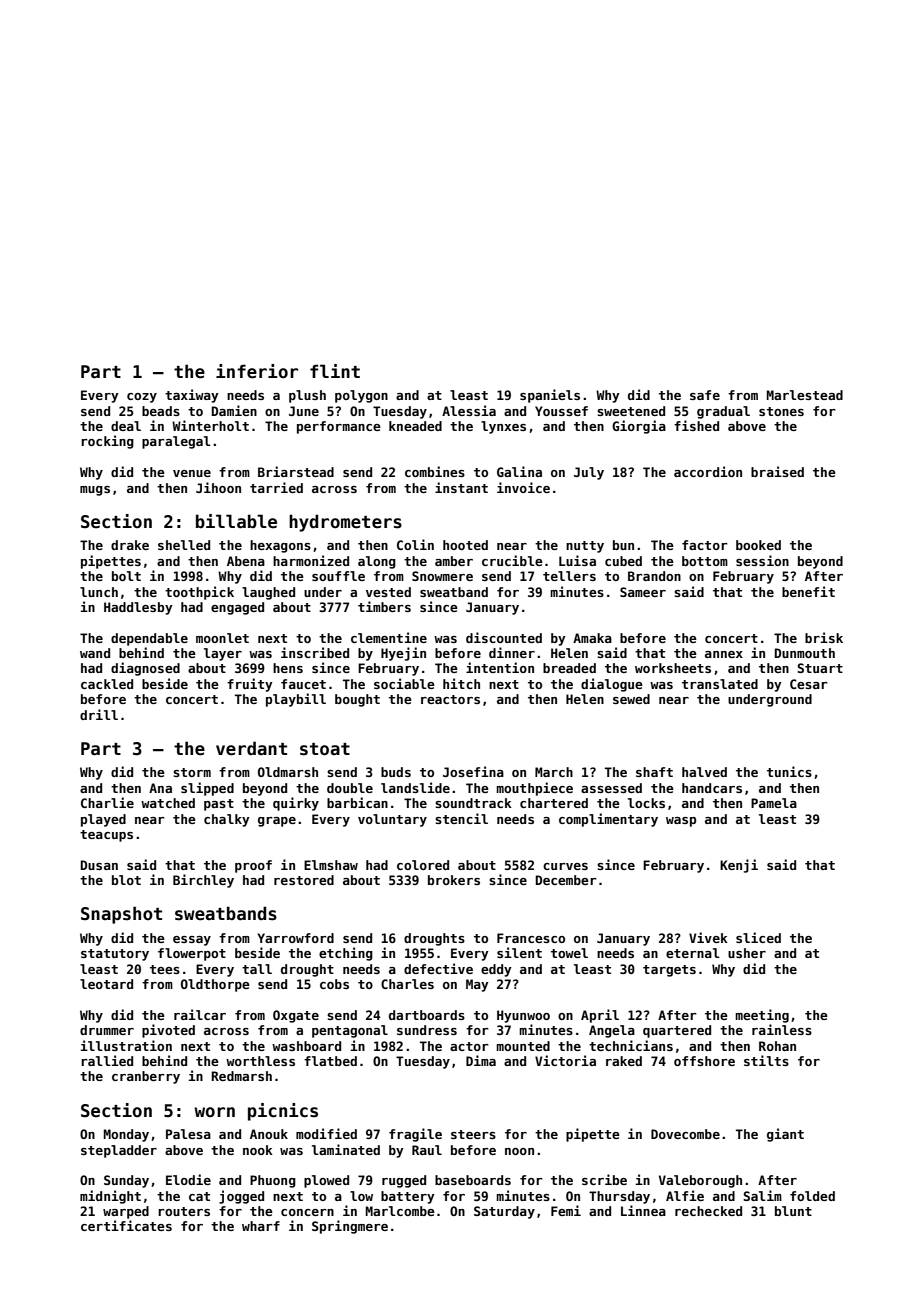 This screenshot has width=924, height=1308. What do you see at coordinates (407, 984) in the screenshot?
I see `Charles` at bounding box center [407, 984].
